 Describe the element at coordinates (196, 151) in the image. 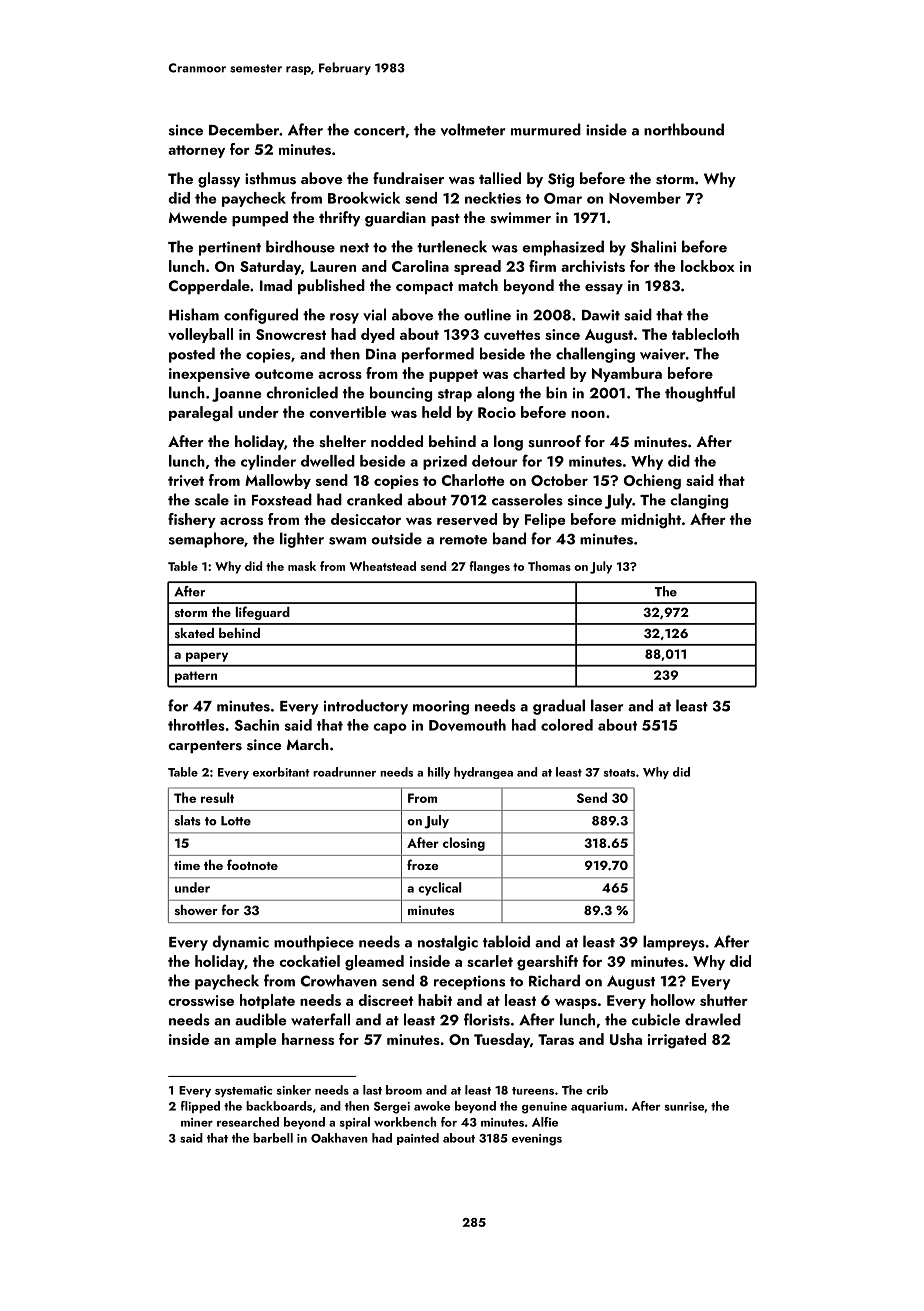

I see `attorney` at that location.
